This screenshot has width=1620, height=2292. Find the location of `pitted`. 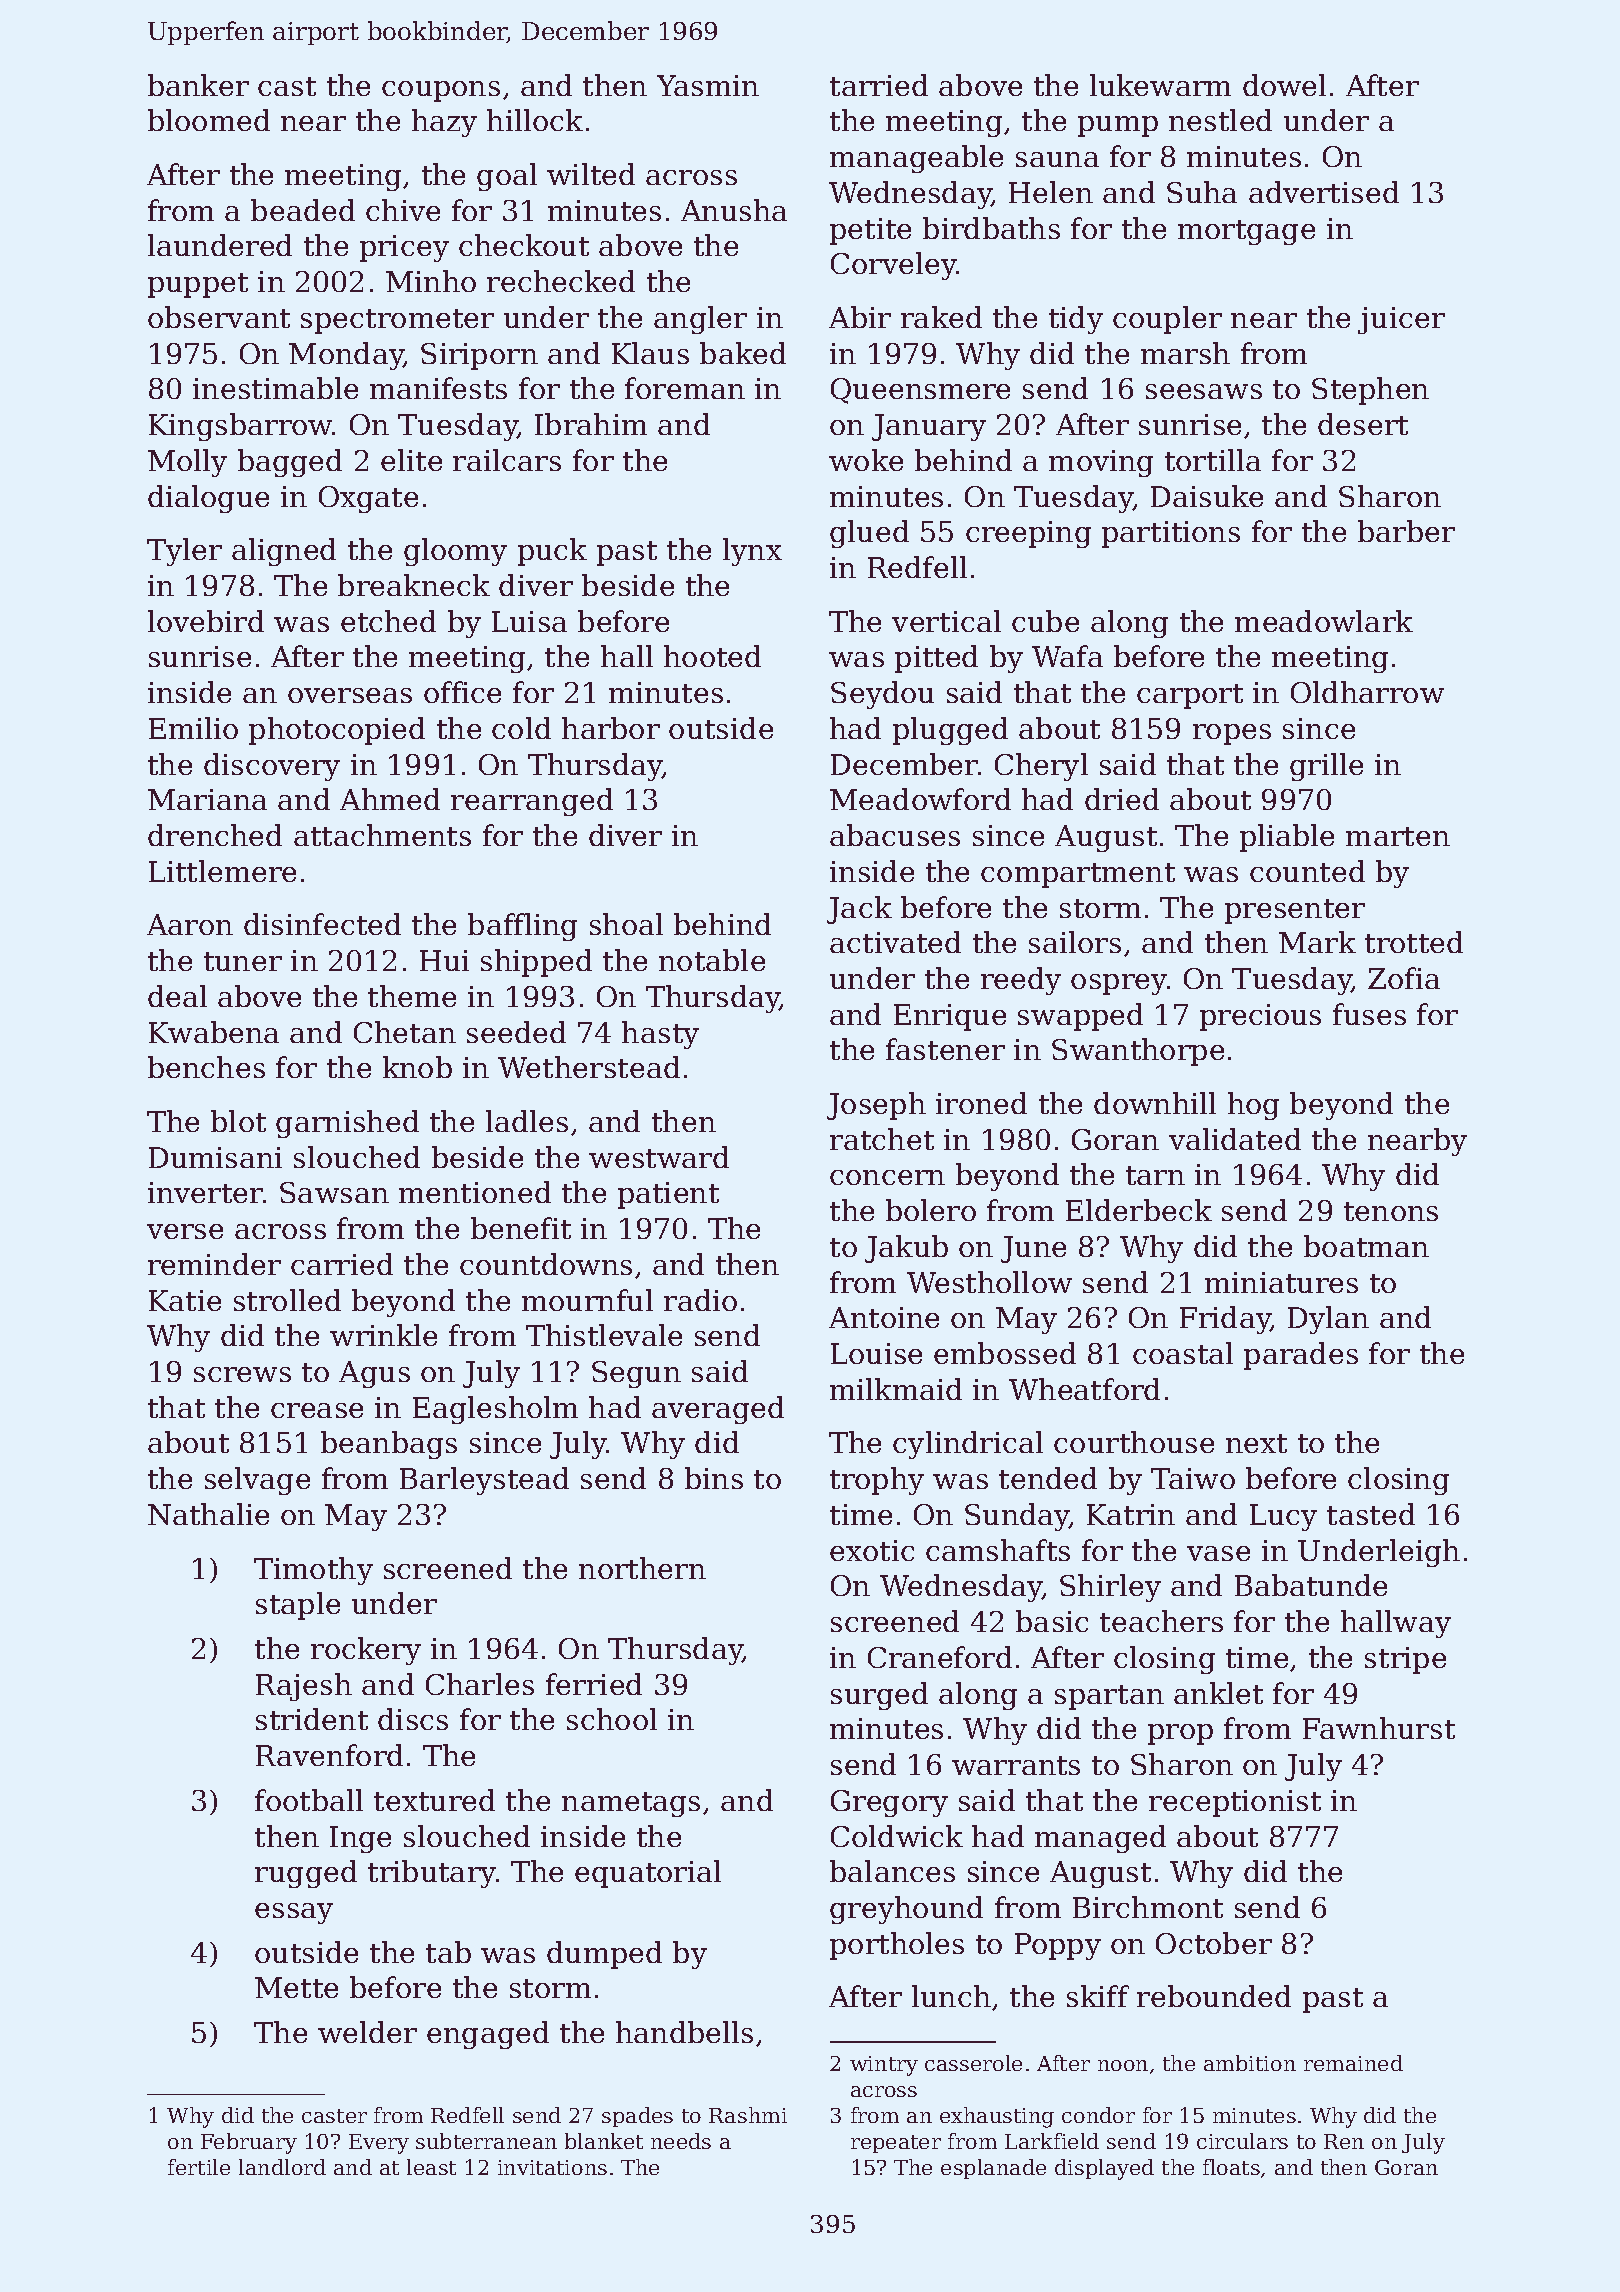

pitted is located at coordinates (936, 659).
